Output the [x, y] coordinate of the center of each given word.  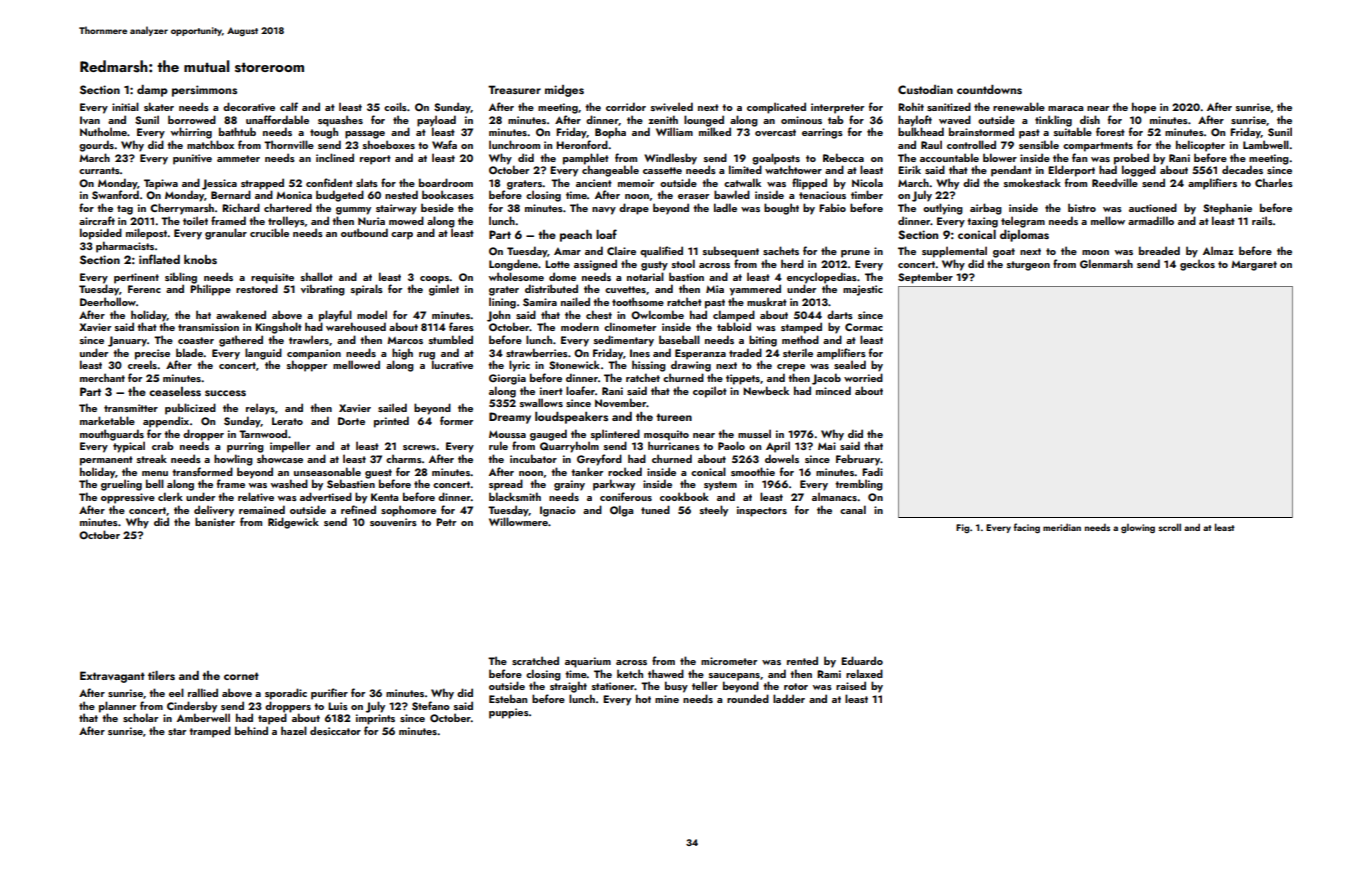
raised [851, 685]
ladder [789, 698]
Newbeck [766, 390]
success [225, 393]
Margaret [1254, 266]
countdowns [989, 89]
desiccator [335, 730]
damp [152, 91]
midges [564, 91]
